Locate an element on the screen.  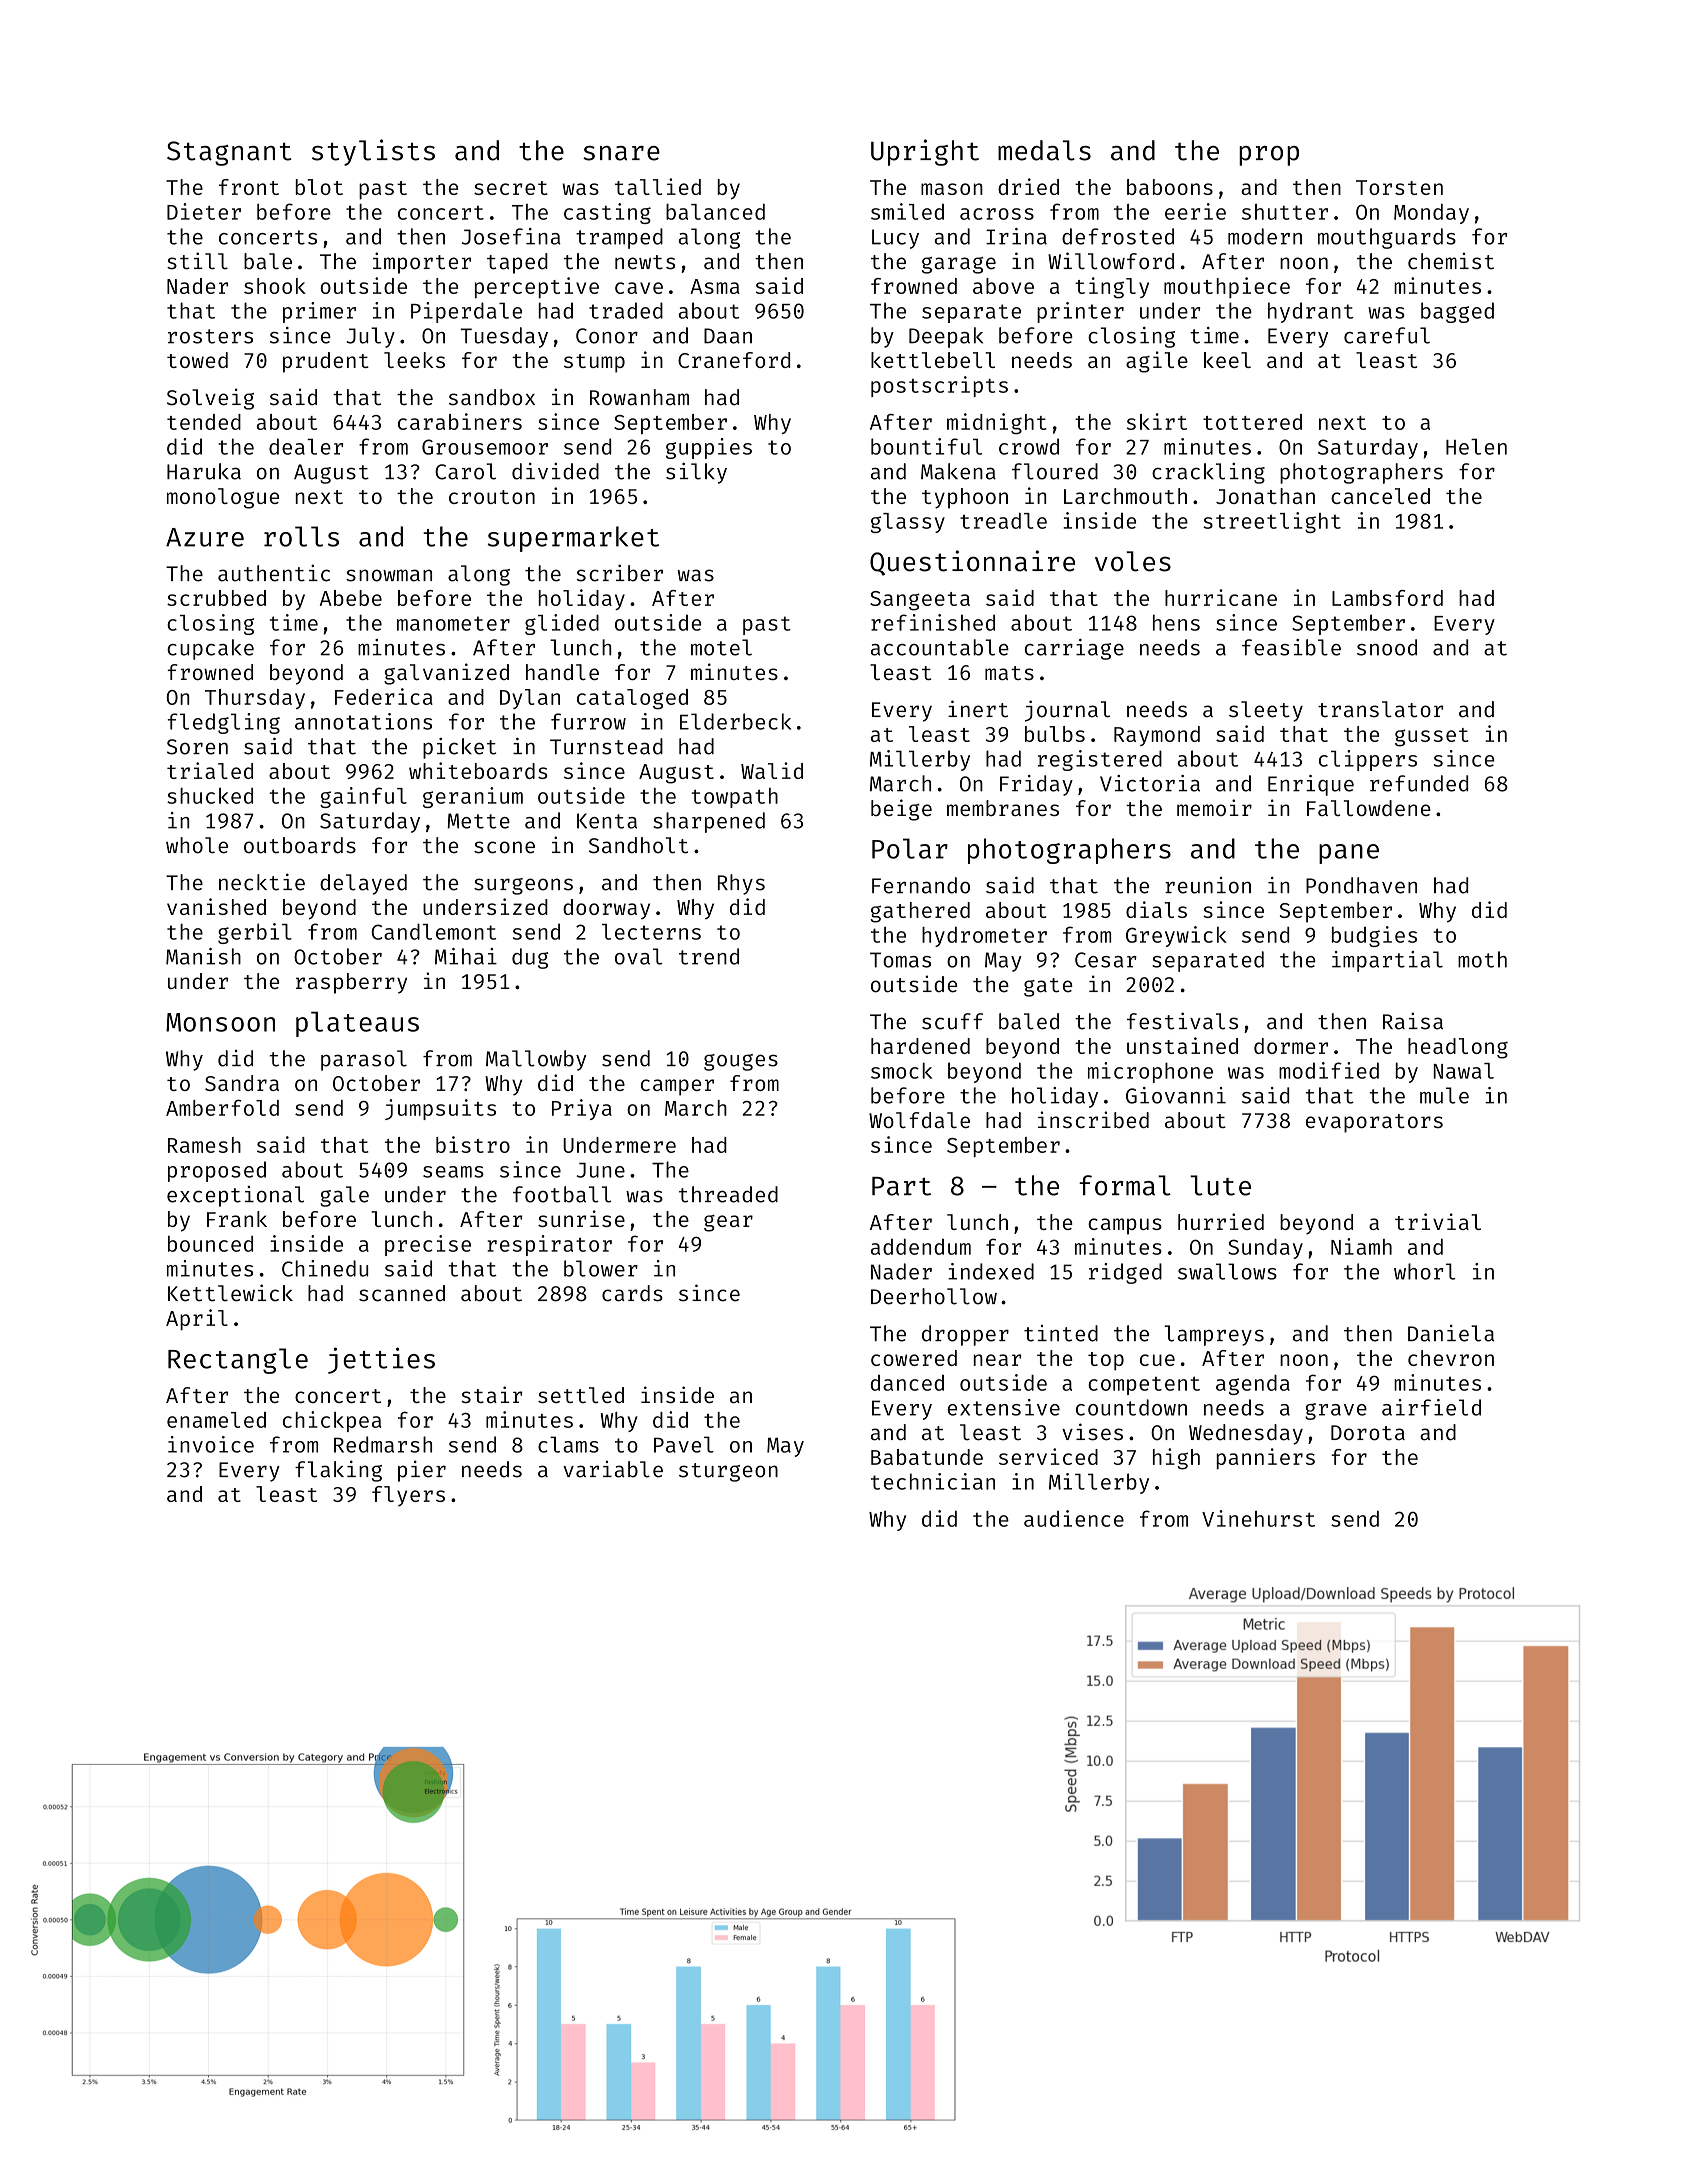
whole is located at coordinates (197, 845).
